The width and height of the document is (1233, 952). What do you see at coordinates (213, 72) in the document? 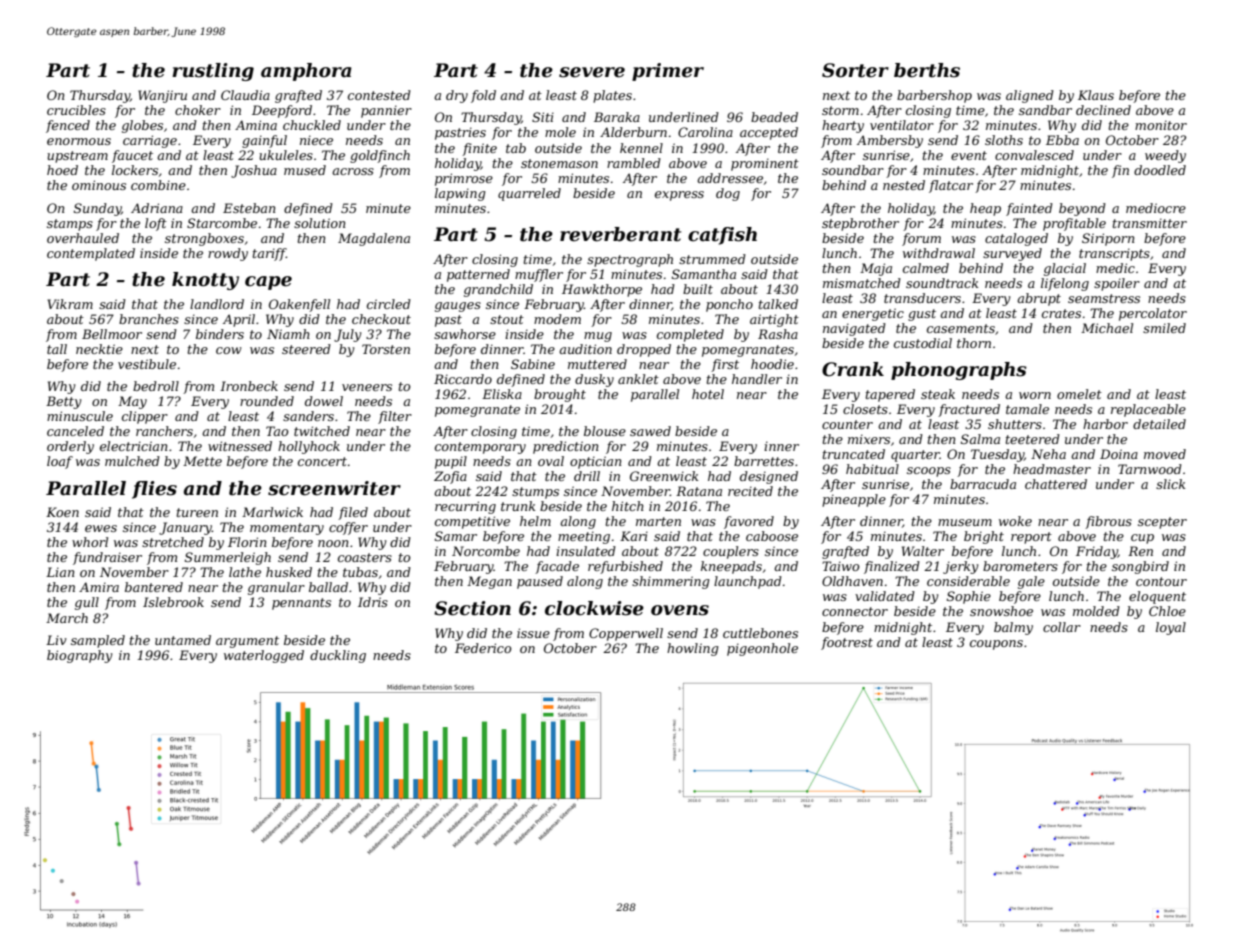
I see `rustling` at bounding box center [213, 72].
